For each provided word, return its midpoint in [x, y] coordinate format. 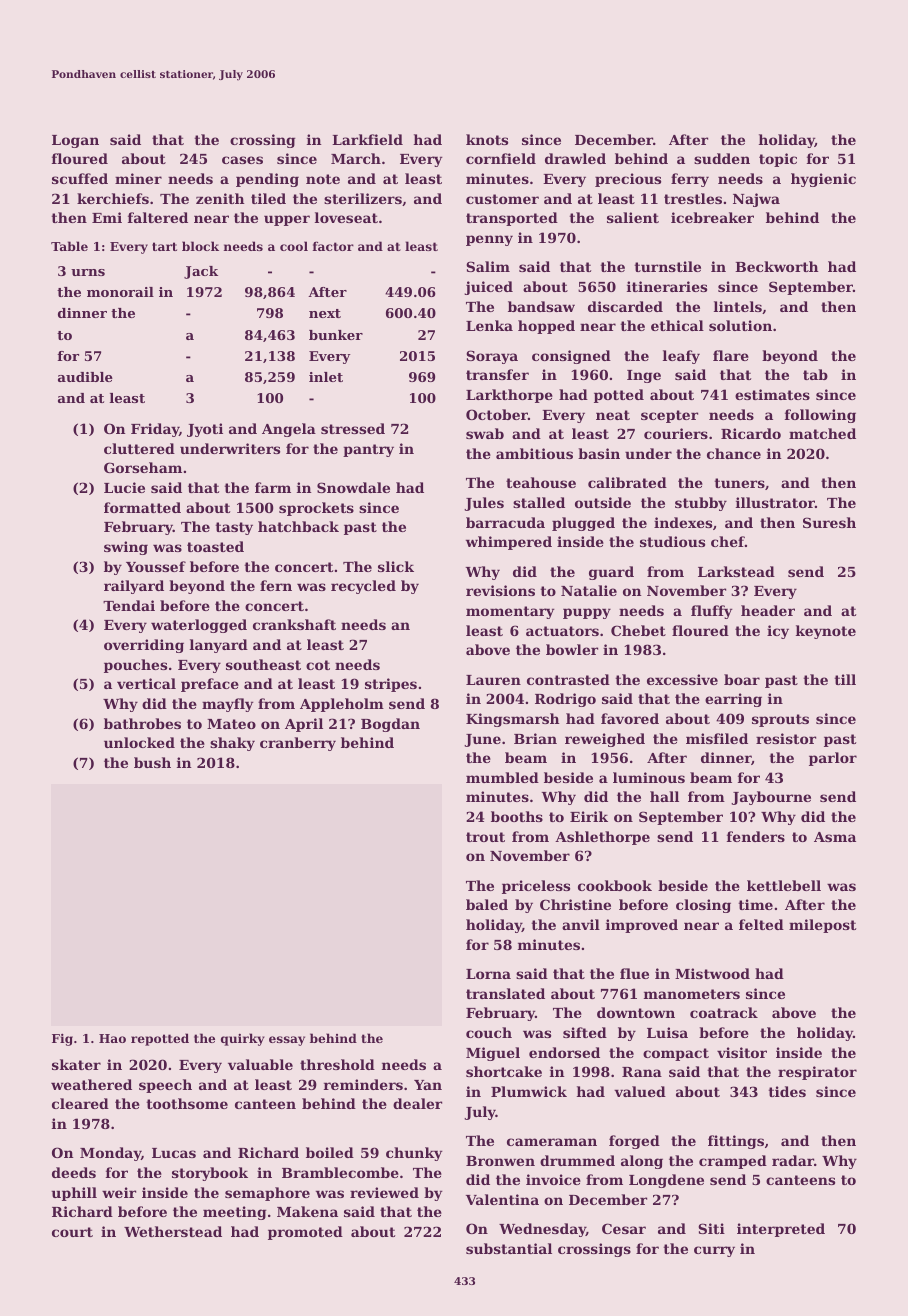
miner [138, 178]
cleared [80, 1103]
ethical [677, 325]
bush [152, 762]
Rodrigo [565, 700]
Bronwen [500, 1161]
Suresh [829, 522]
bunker [336, 335]
